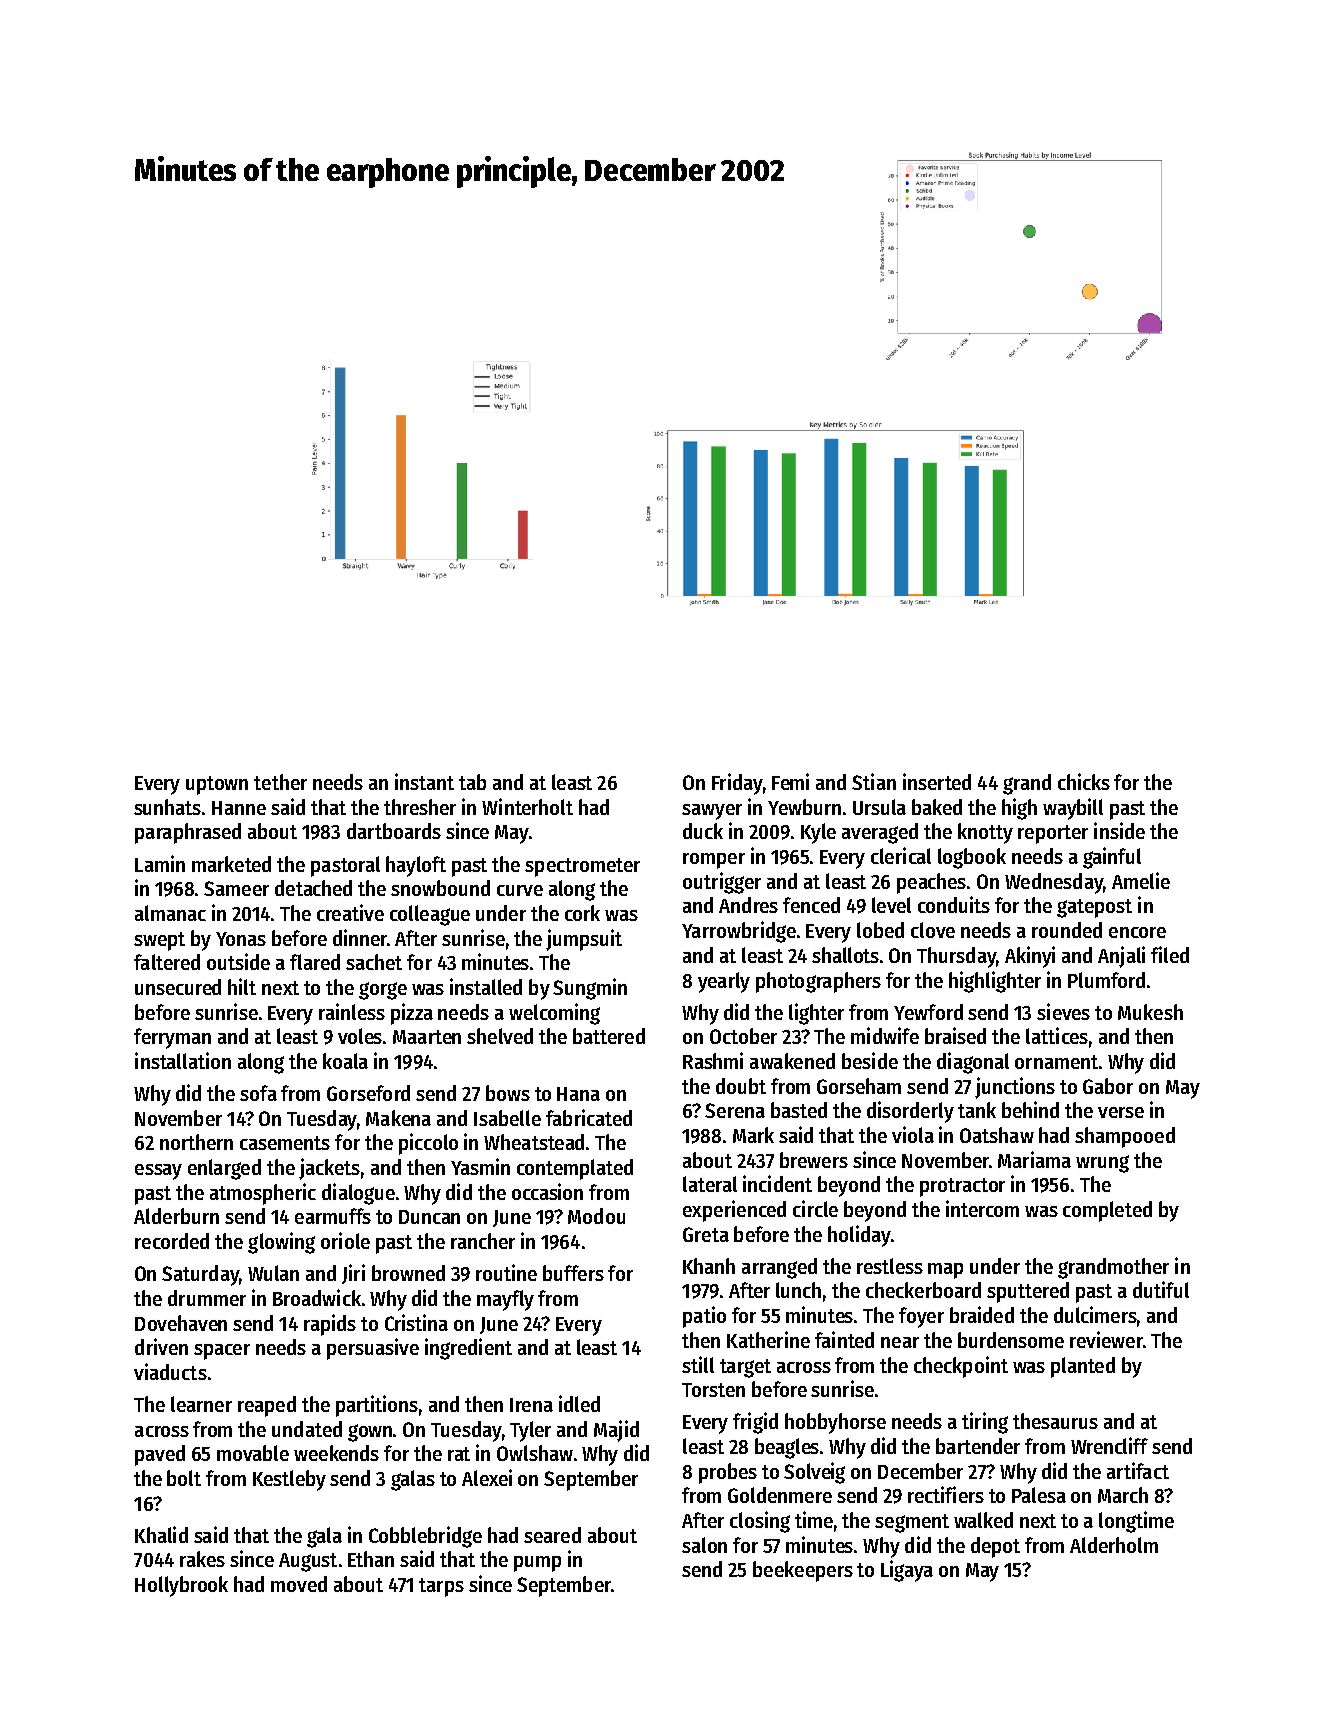 The width and height of the image is (1336, 1729). What do you see at coordinates (172, 1241) in the image?
I see `recorded` at bounding box center [172, 1241].
